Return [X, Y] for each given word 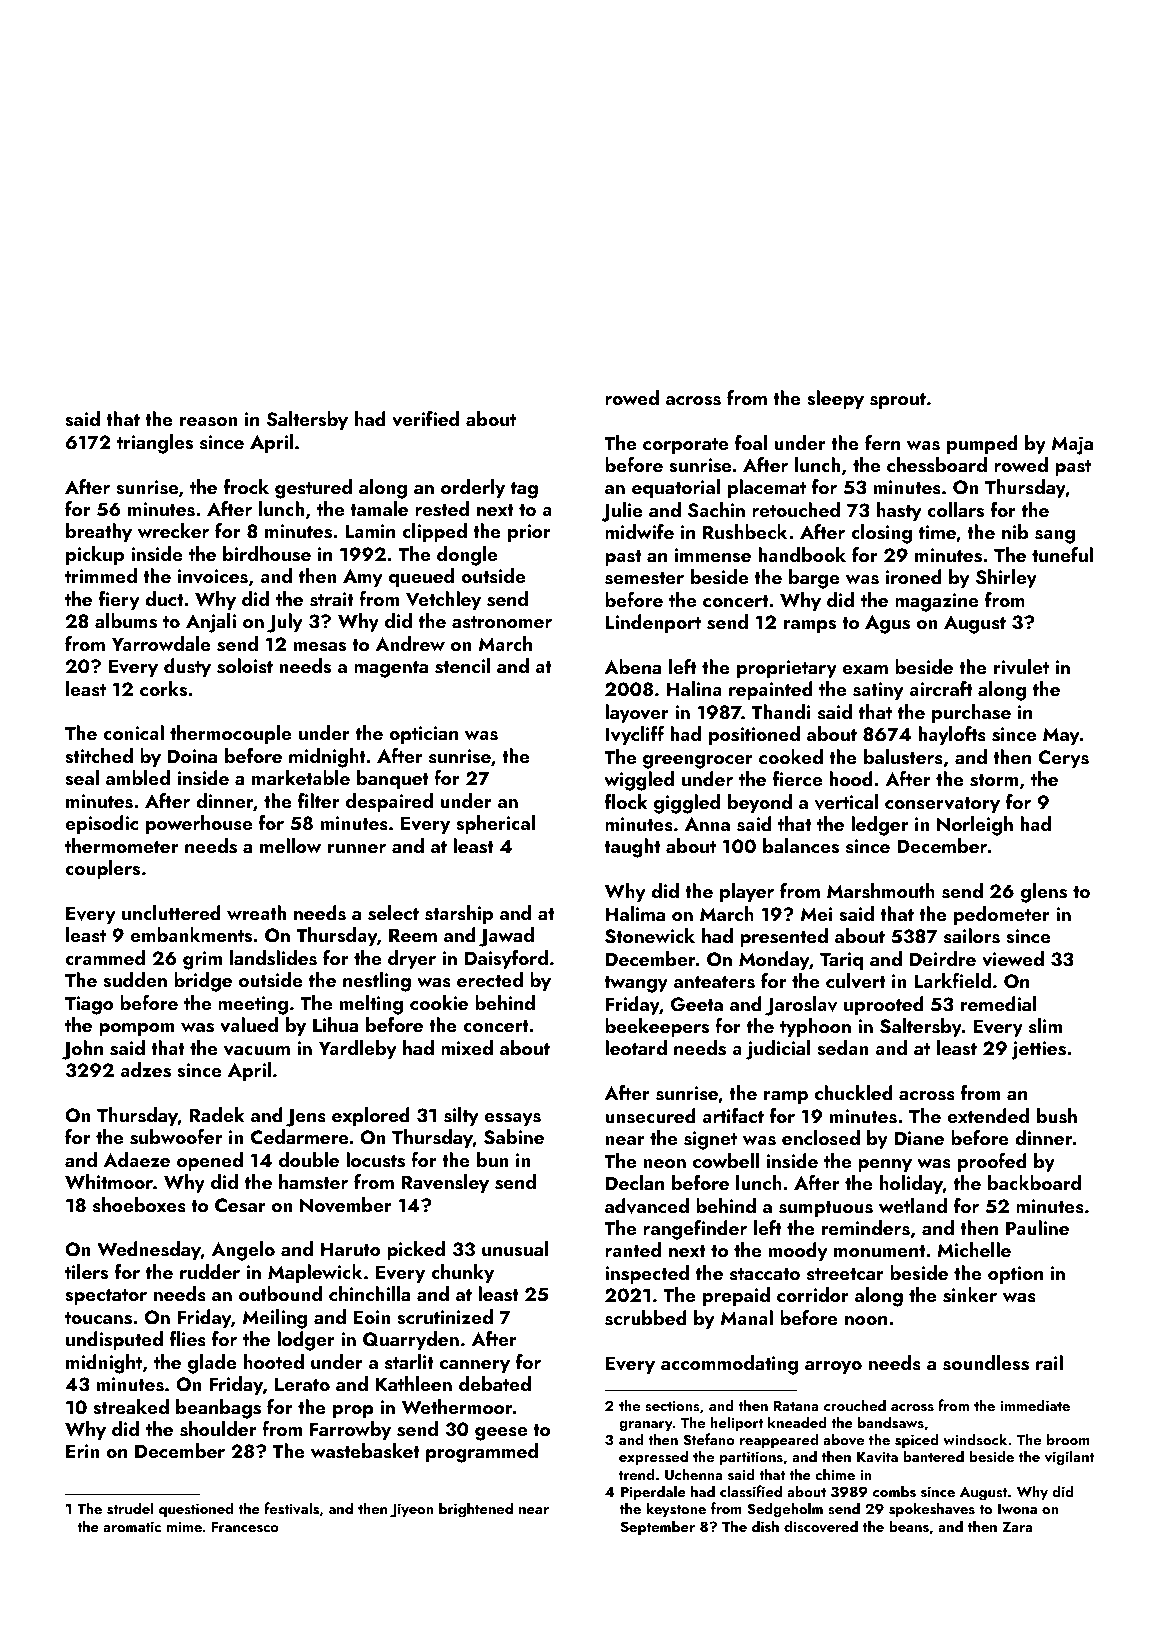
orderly [473, 488]
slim [1045, 1026]
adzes [145, 1070]
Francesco [245, 1527]
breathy [99, 532]
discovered [821, 1526]
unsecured [650, 1116]
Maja [1072, 445]
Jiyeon [412, 1510]
